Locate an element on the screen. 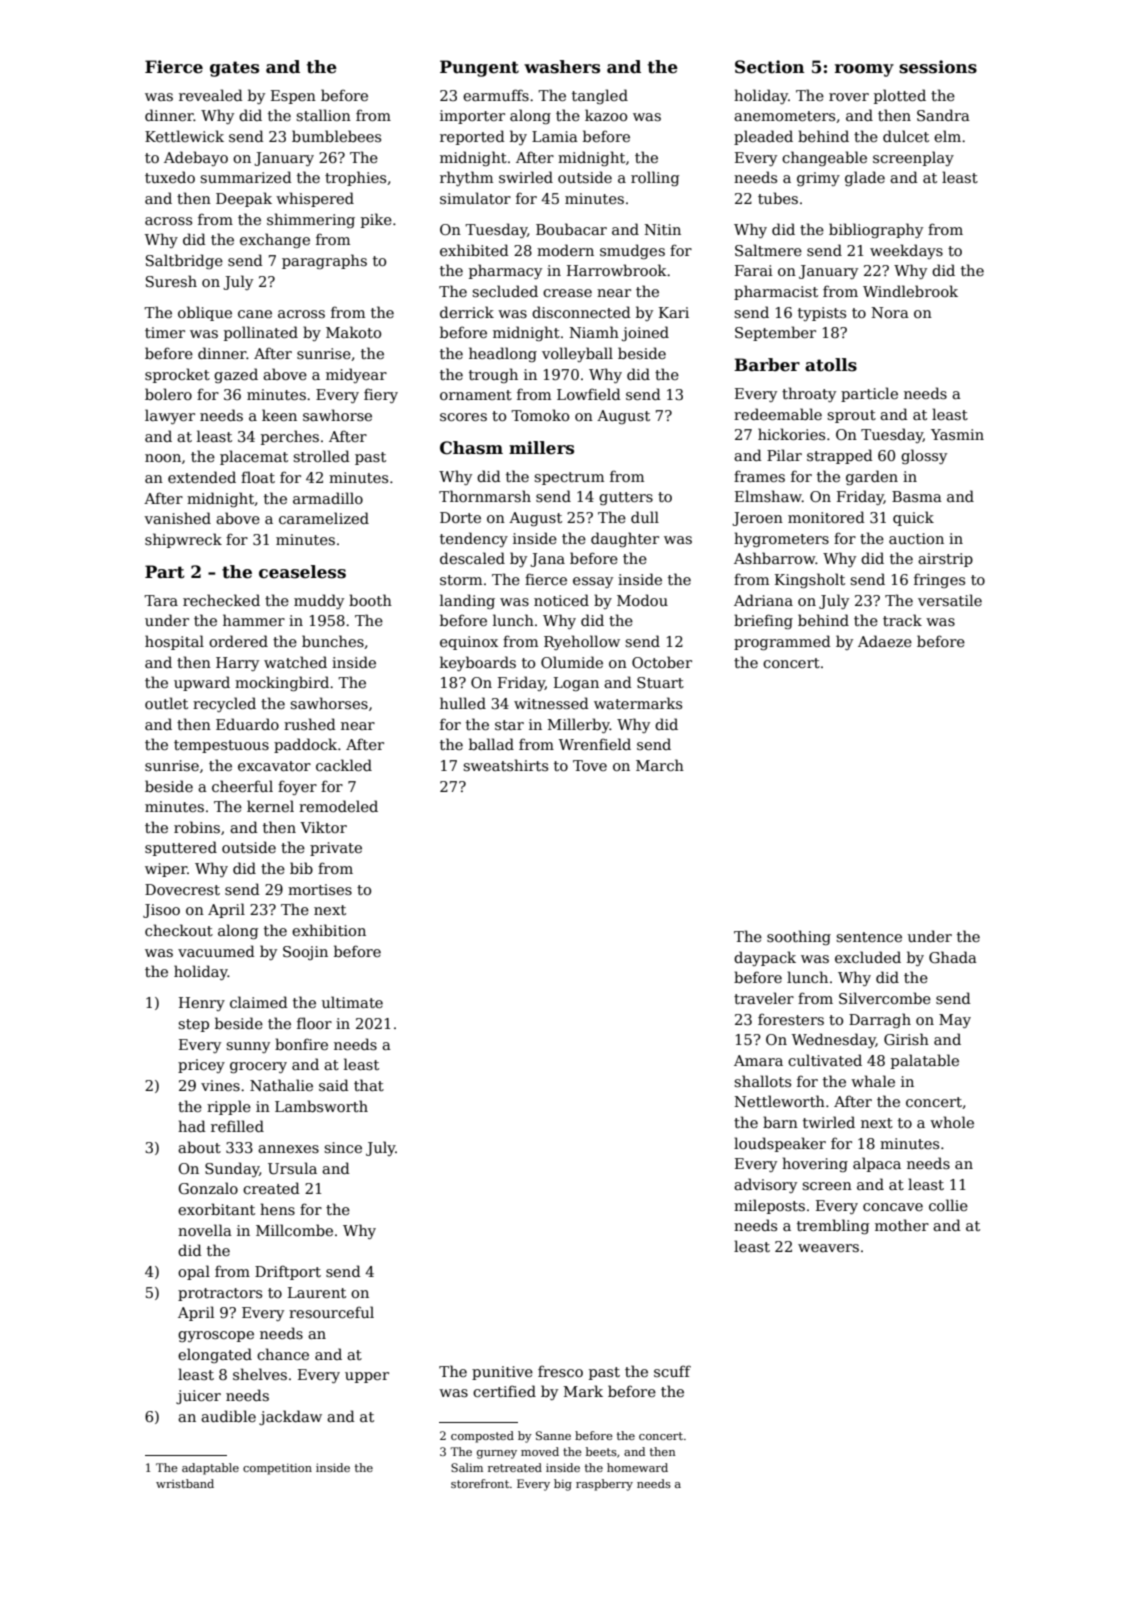  programmed is located at coordinates (782, 642).
